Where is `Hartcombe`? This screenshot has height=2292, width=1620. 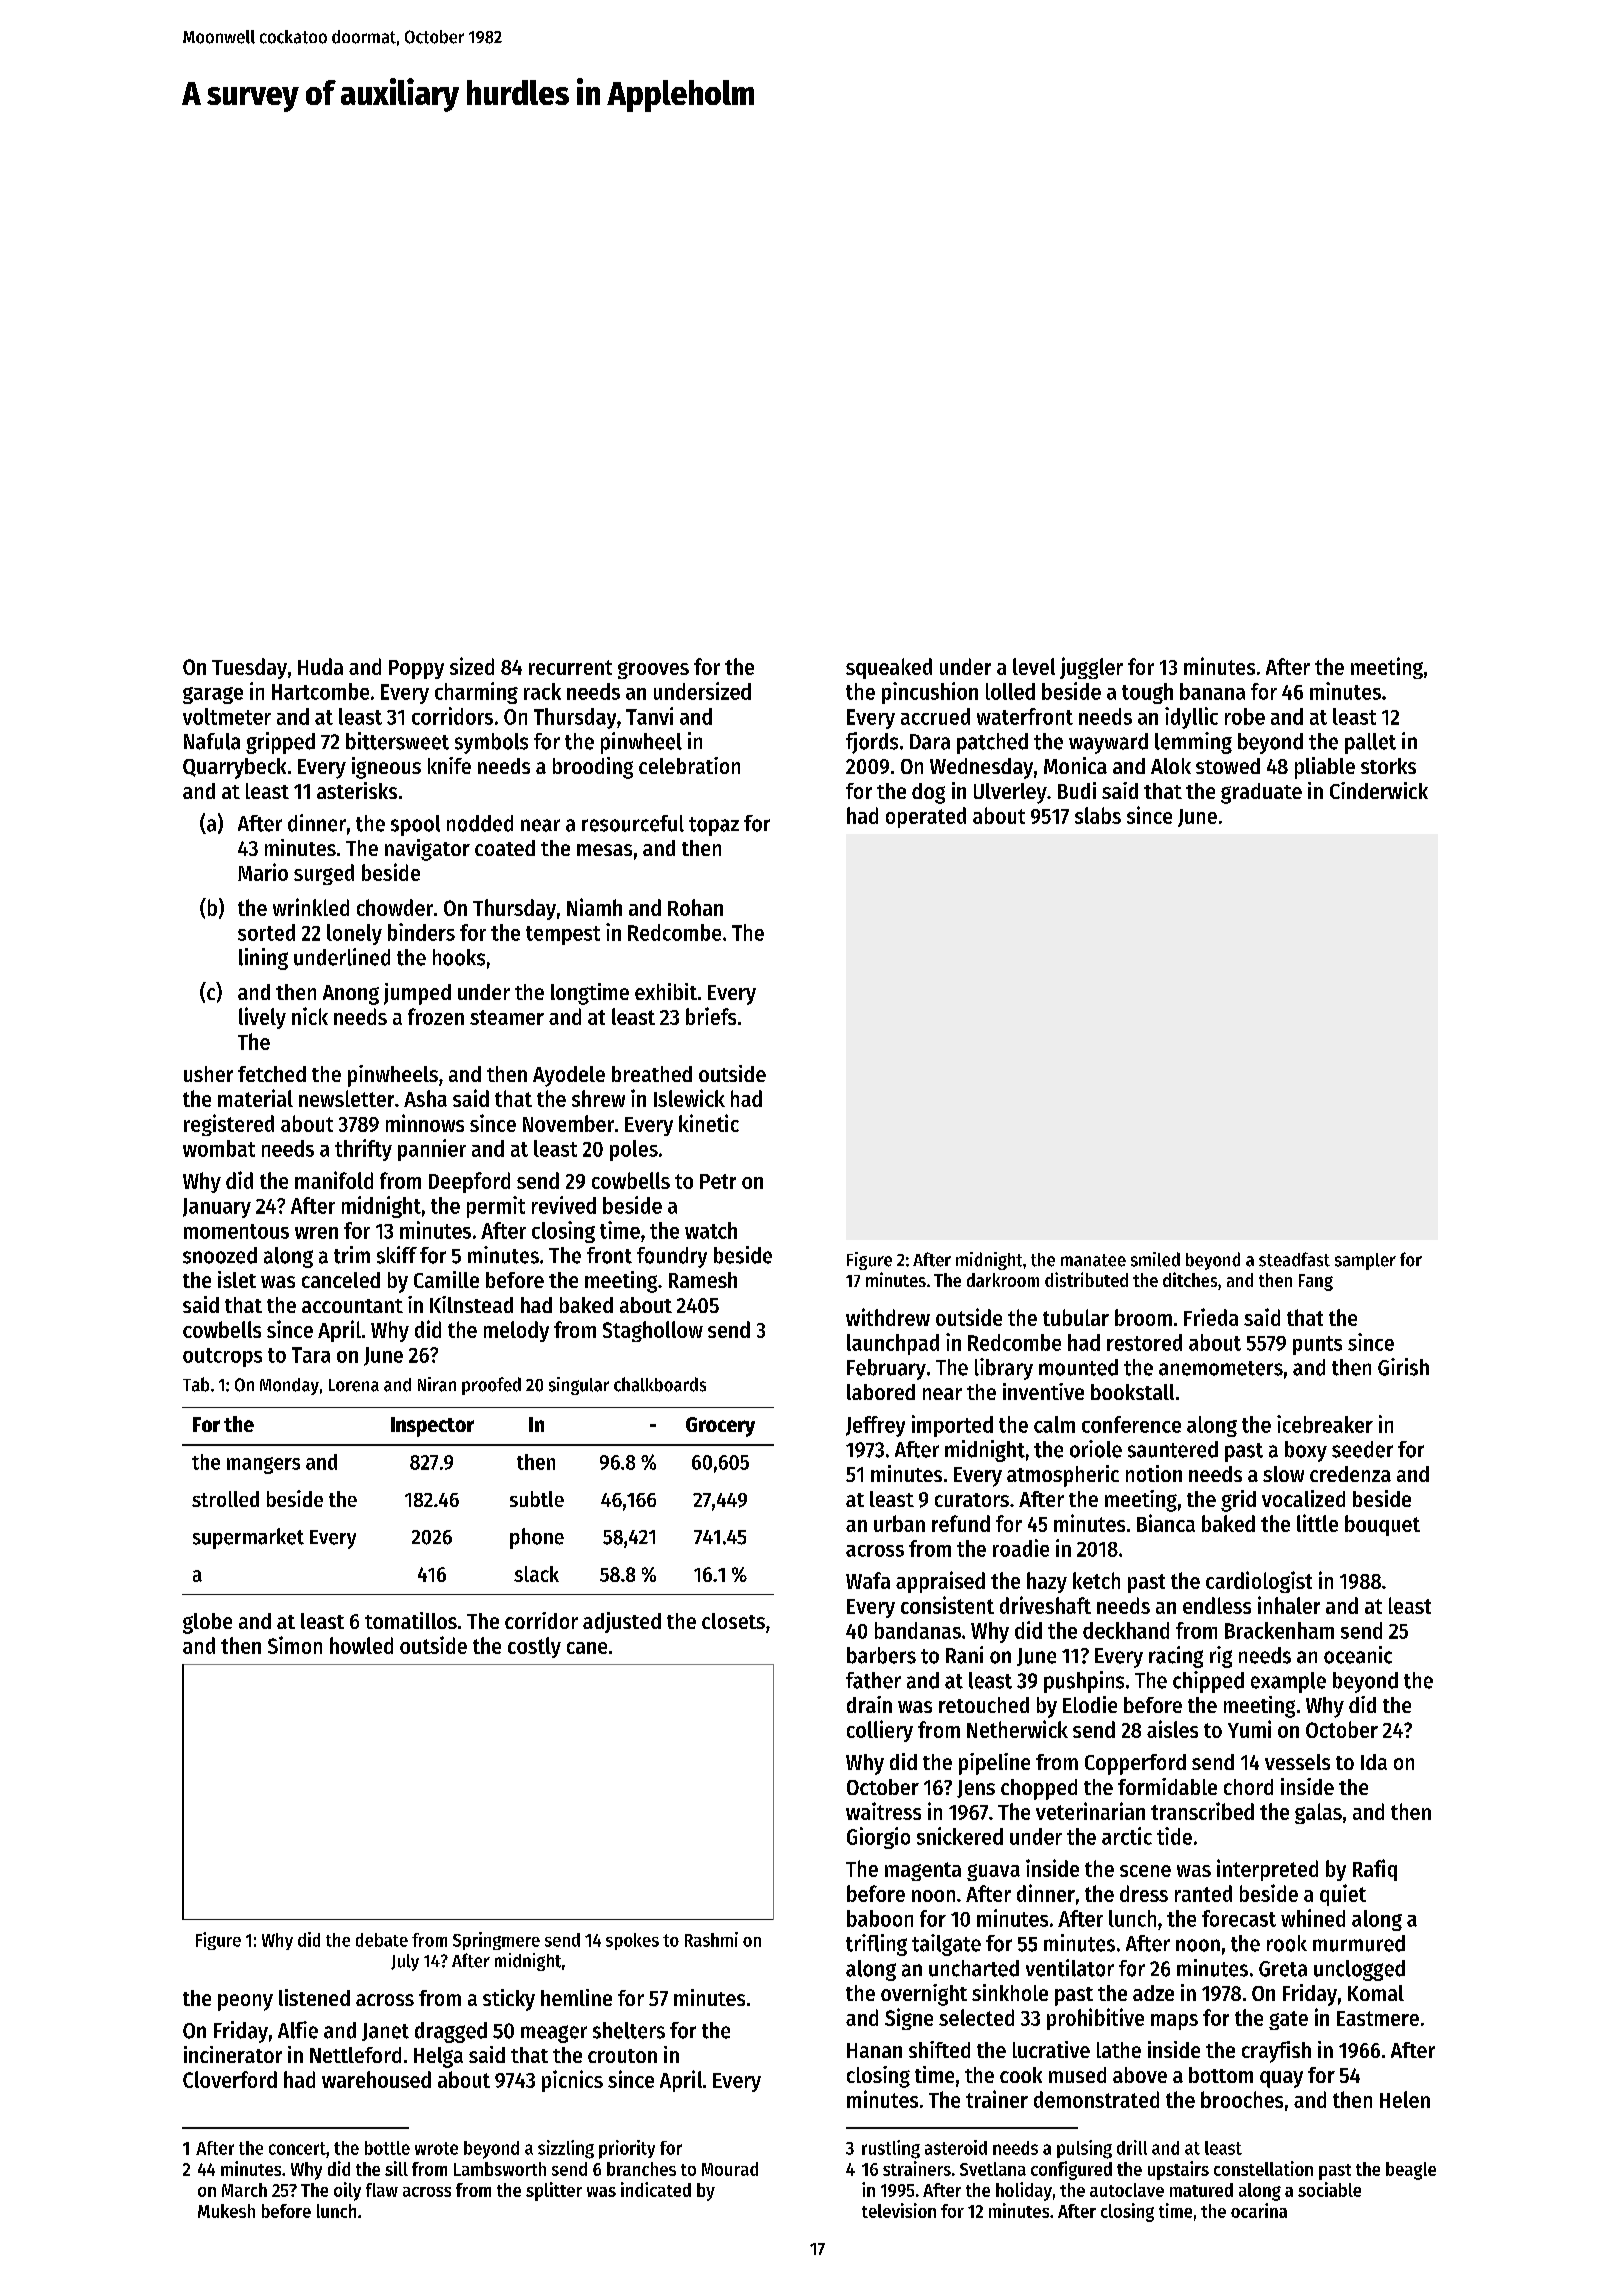 Hartcombe is located at coordinates (320, 691).
